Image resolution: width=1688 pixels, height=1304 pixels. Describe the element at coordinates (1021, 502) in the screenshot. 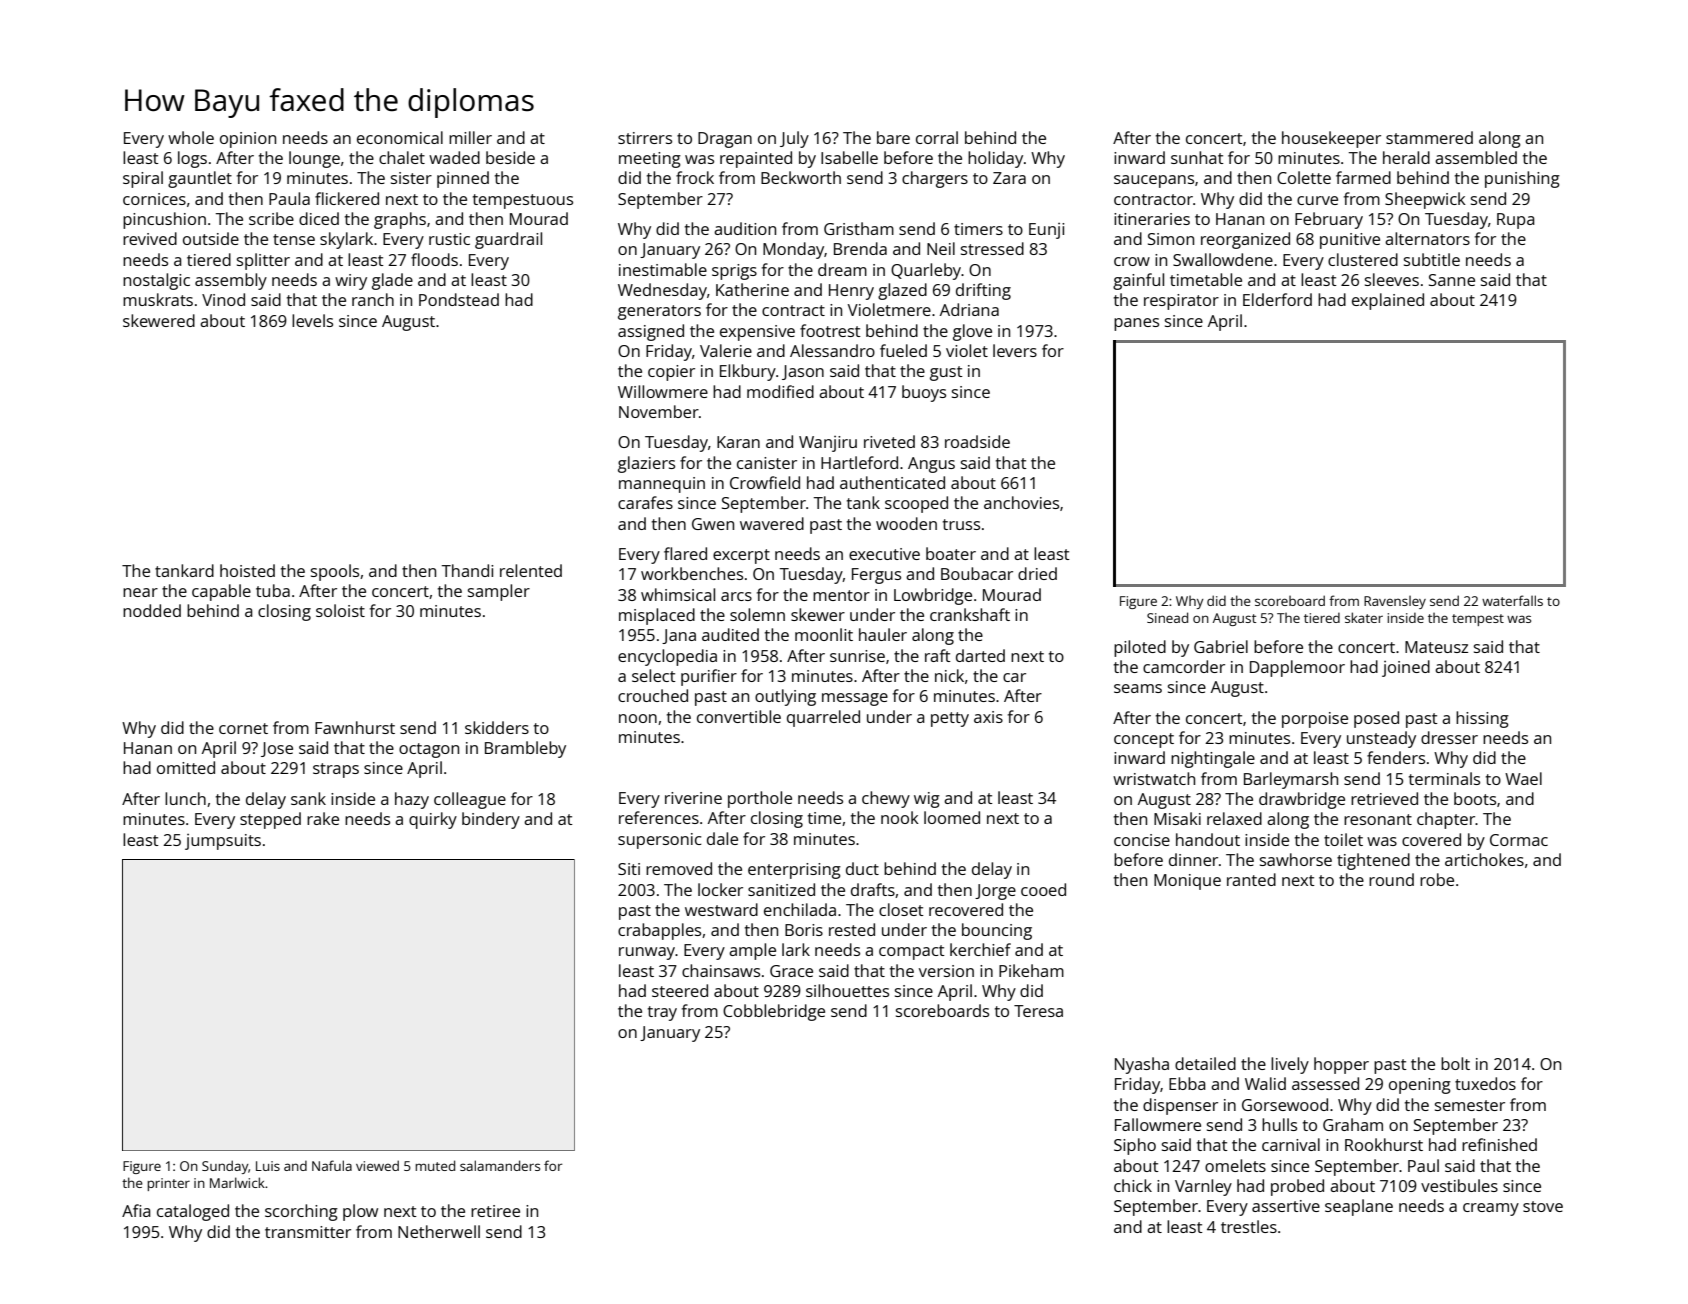

I see `anchovies` at that location.
